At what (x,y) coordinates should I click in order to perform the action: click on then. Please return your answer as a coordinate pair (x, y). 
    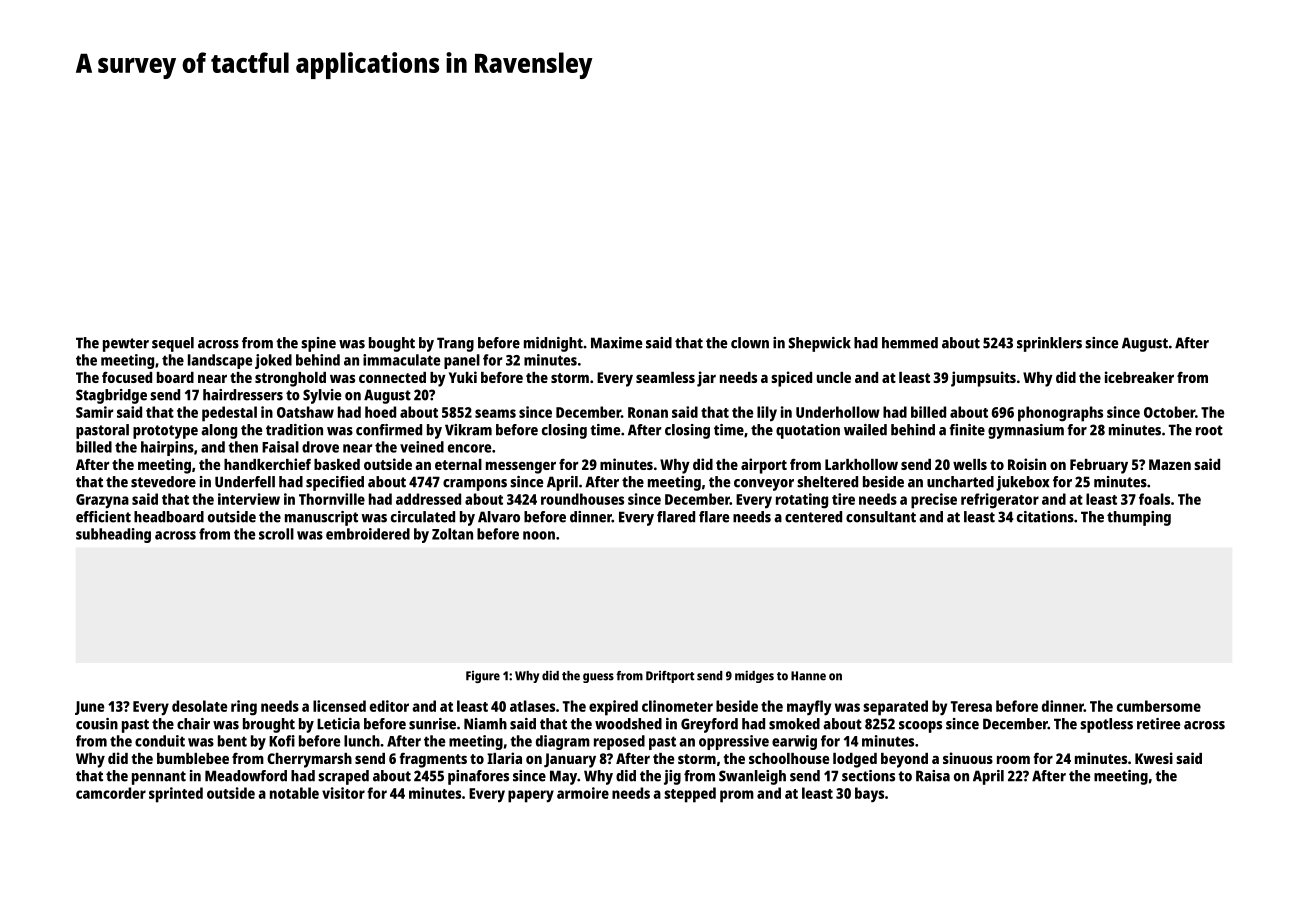
    Looking at the image, I should click on (243, 447).
